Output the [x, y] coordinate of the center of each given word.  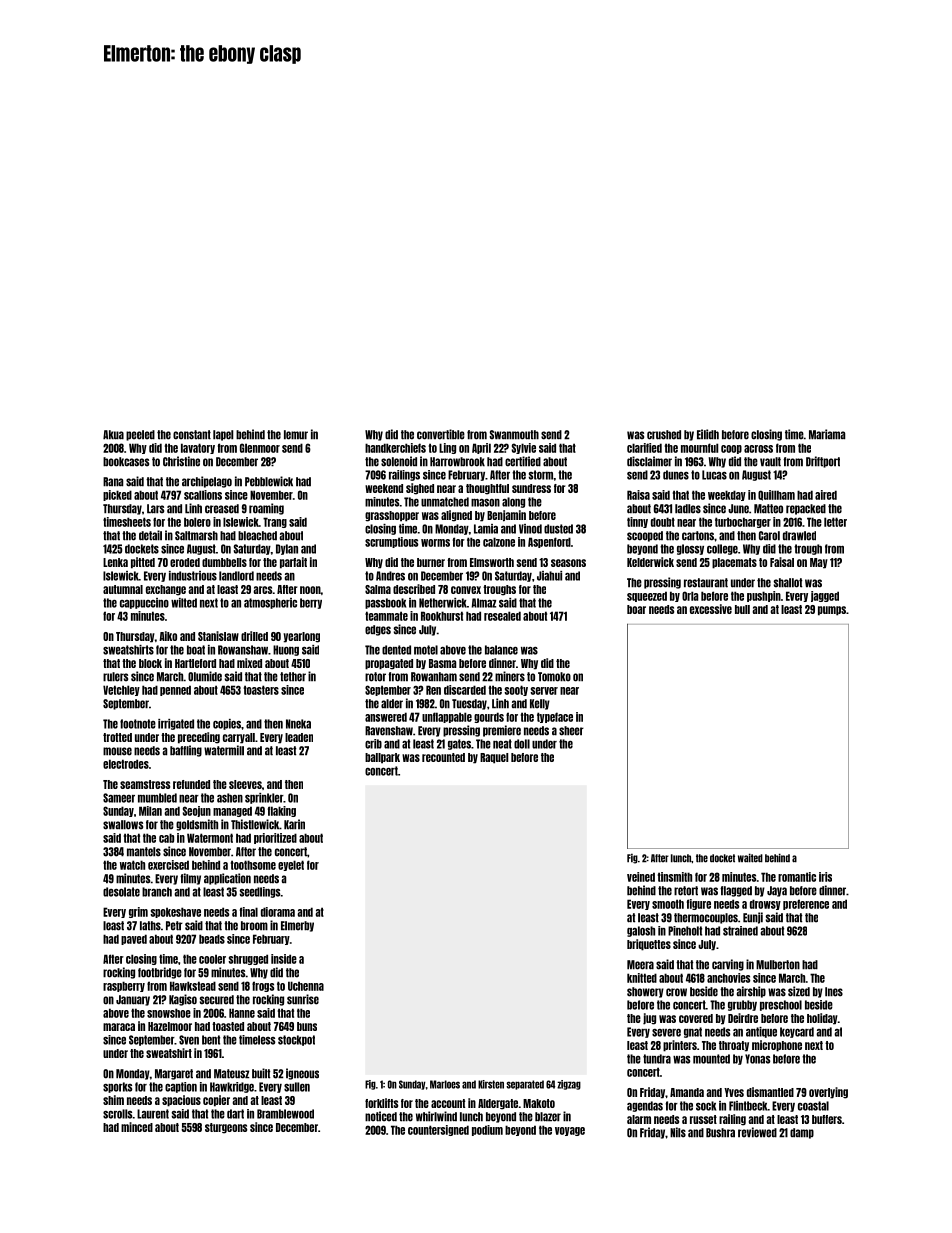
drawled [799, 536]
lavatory [198, 448]
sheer [571, 731]
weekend [384, 488]
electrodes [126, 764]
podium [487, 1130]
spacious [181, 1101]
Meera [640, 965]
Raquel [494, 758]
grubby [742, 1005]
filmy [190, 879]
